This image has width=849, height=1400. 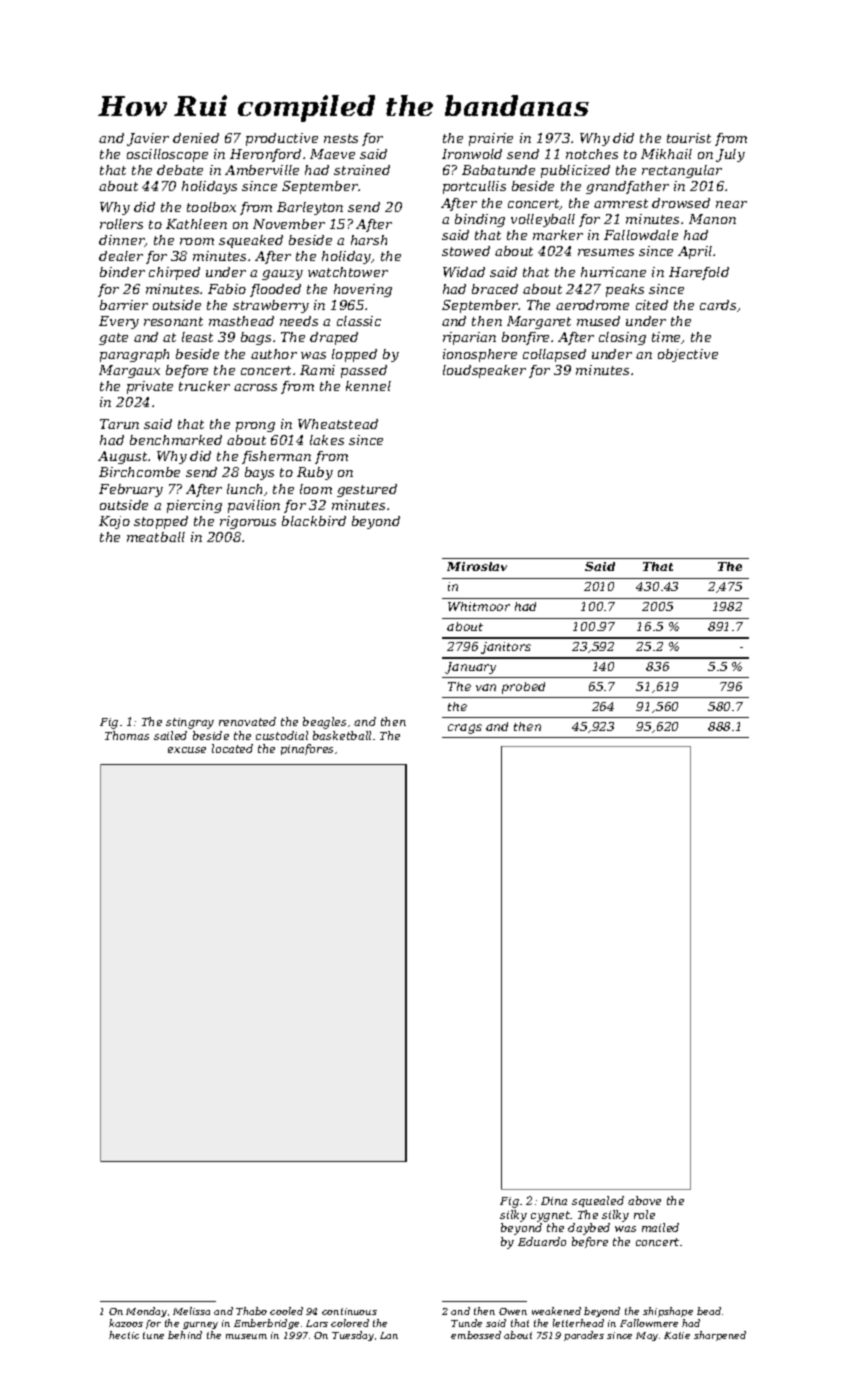 I want to click on gestured, so click(x=367, y=490).
